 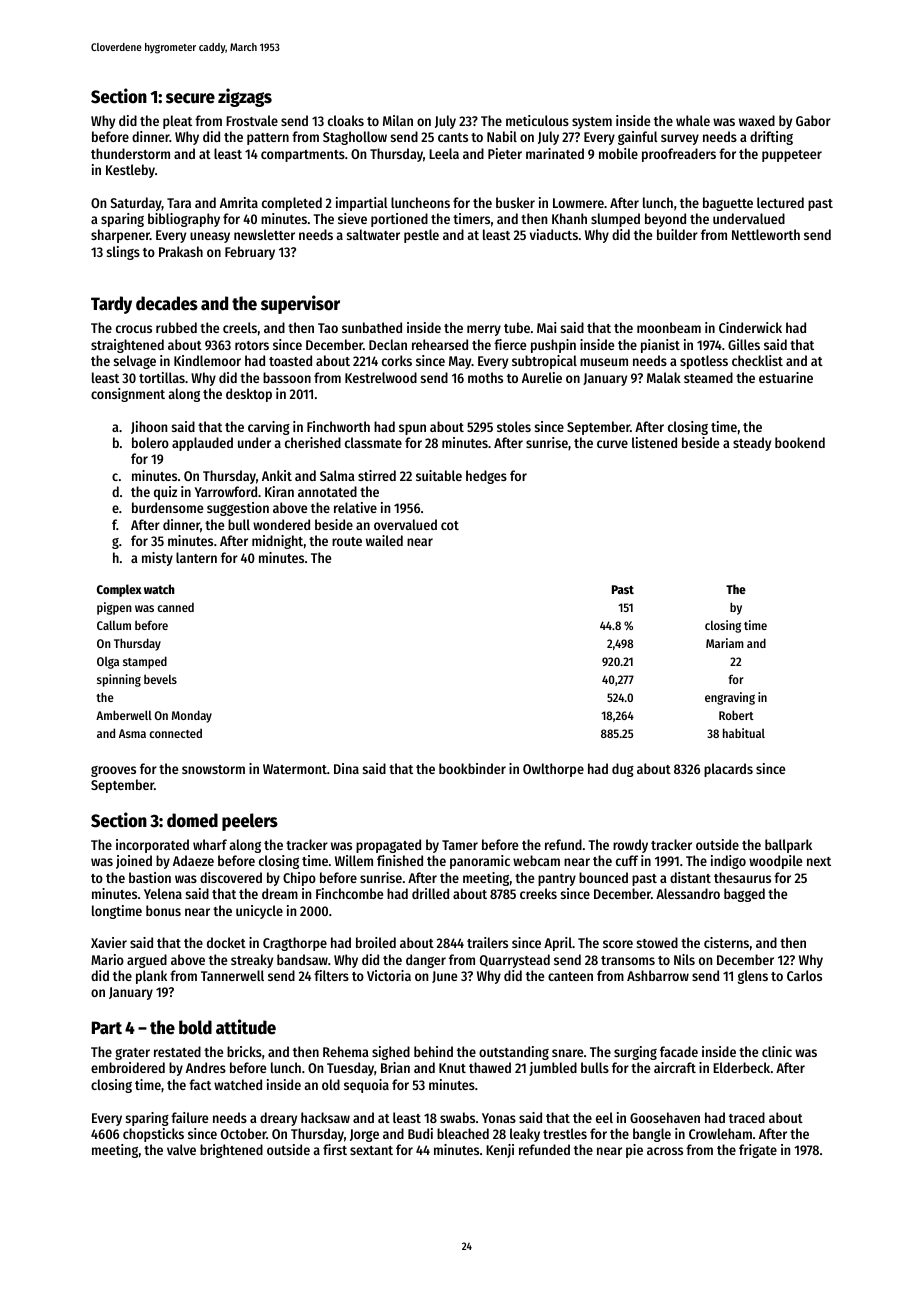 What do you see at coordinates (623, 770) in the image?
I see `dug` at bounding box center [623, 770].
